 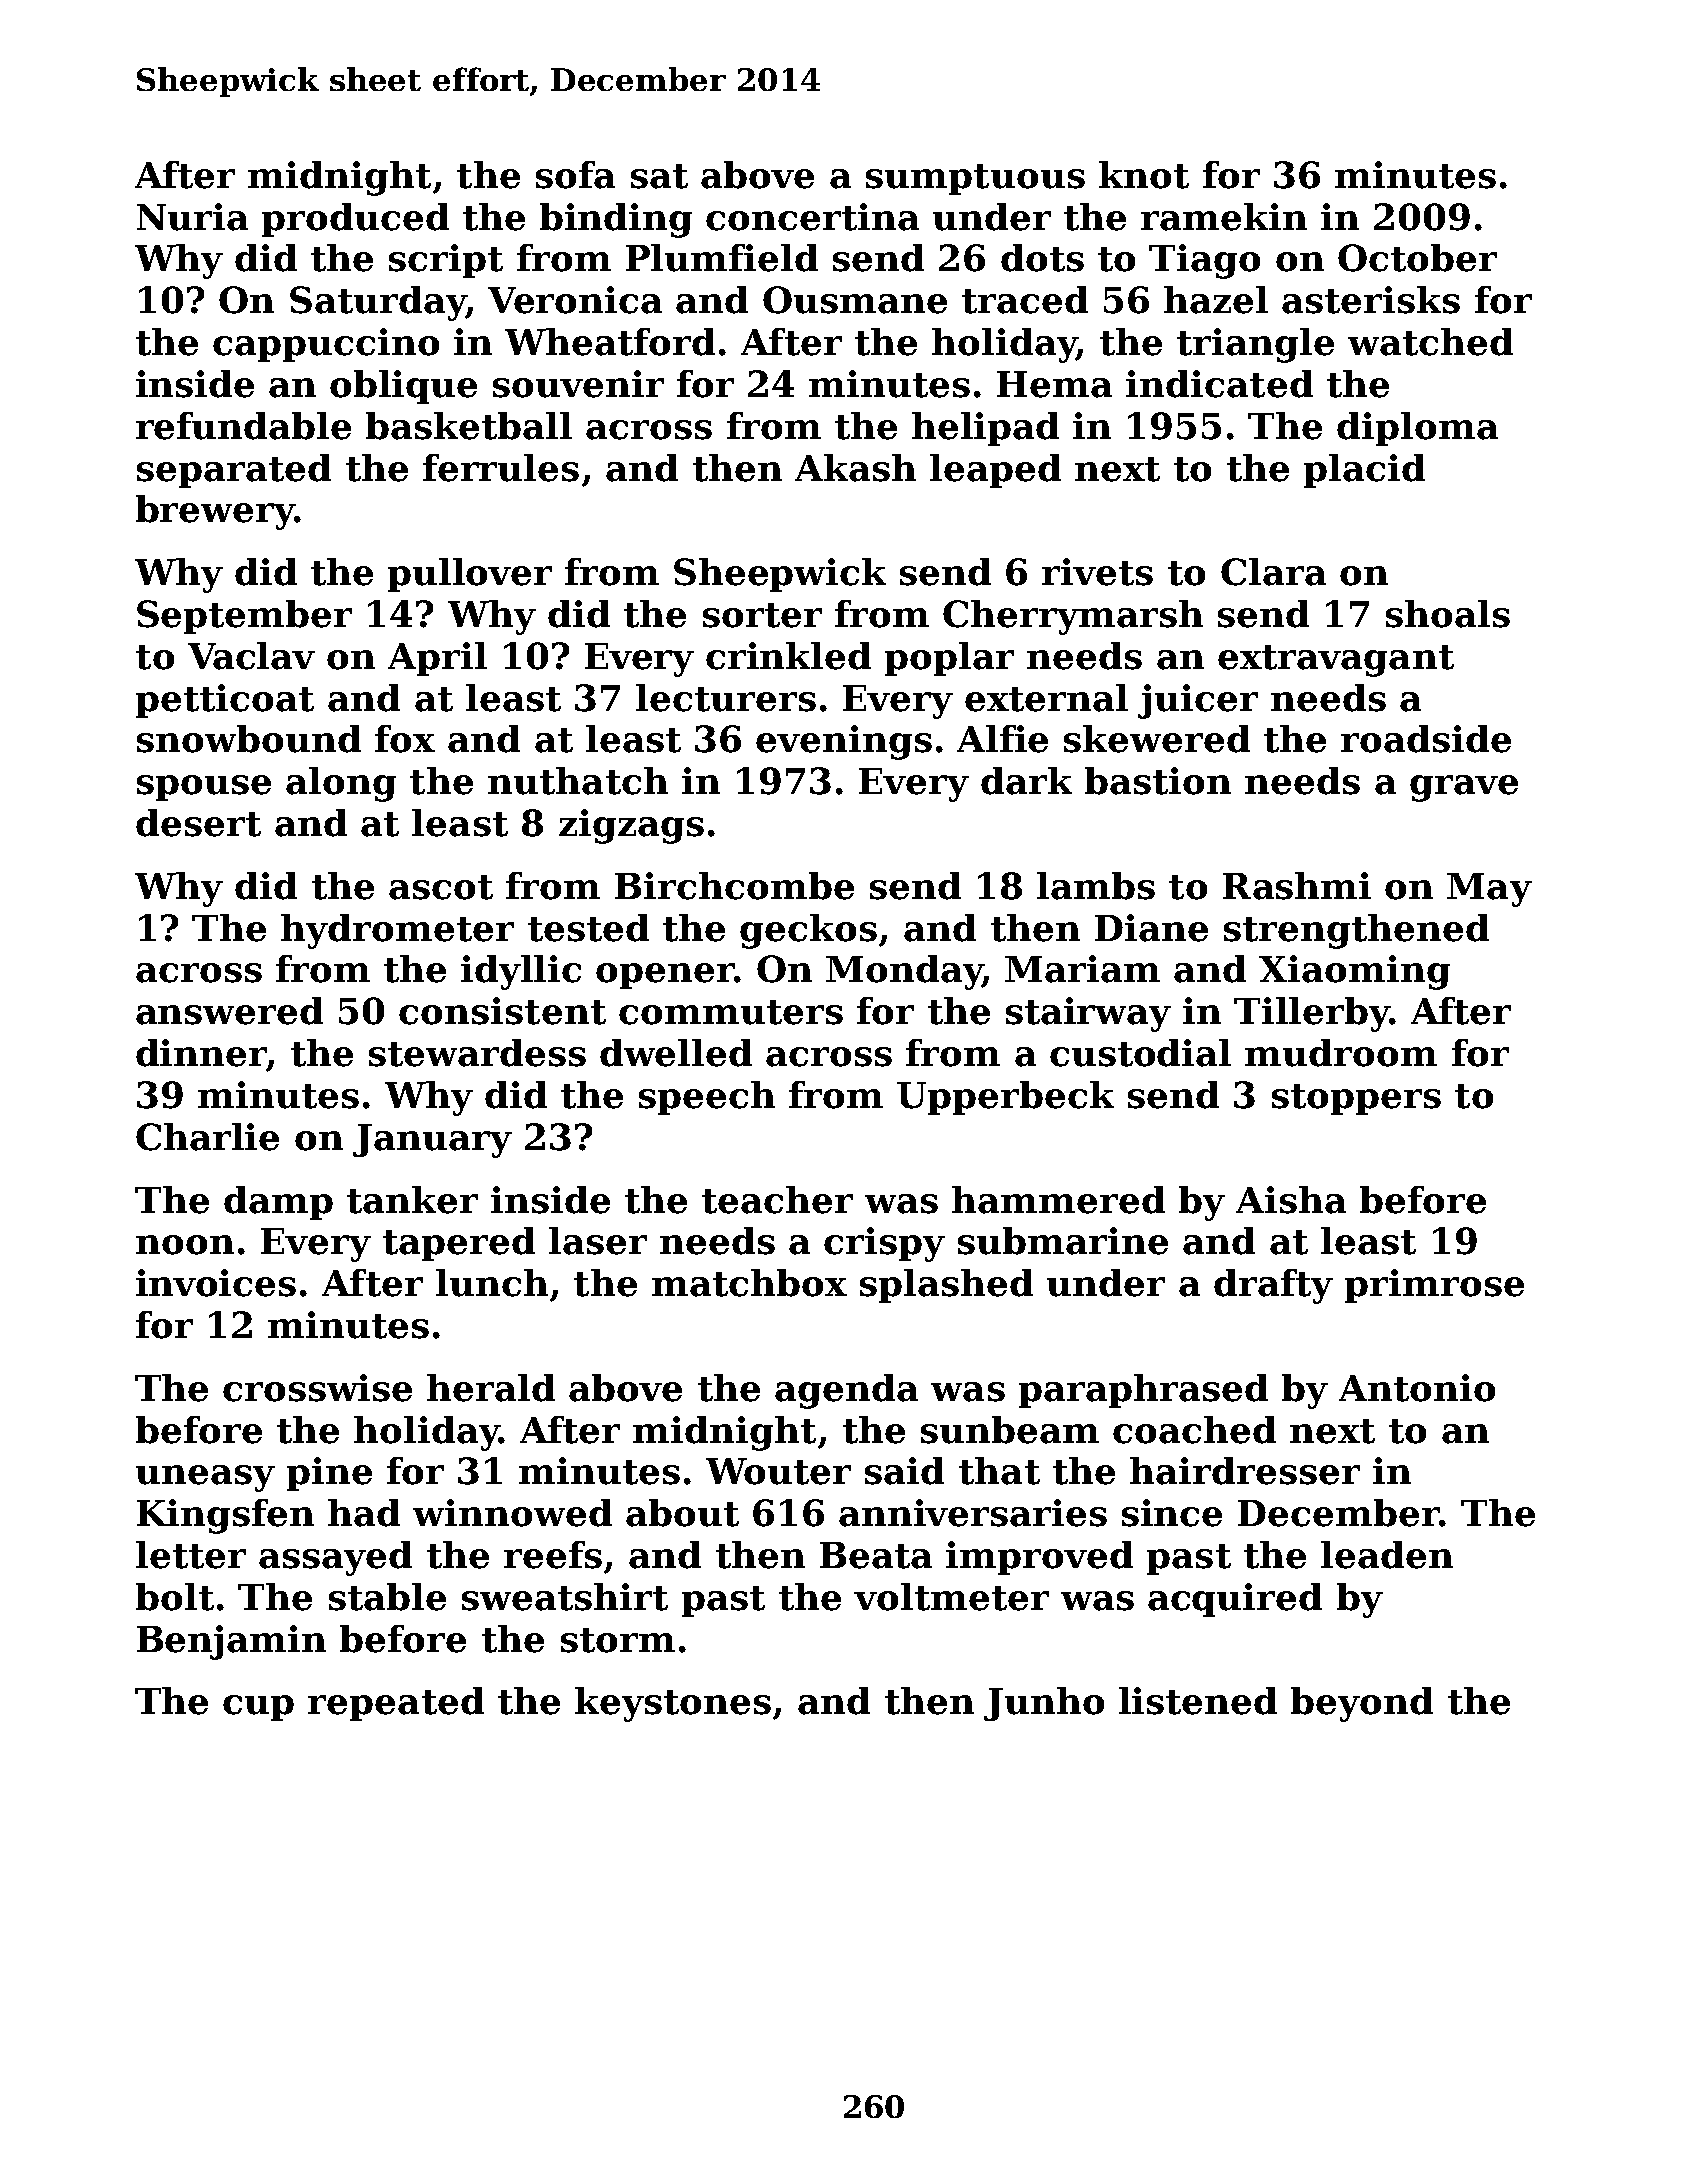 What do you see at coordinates (396, 1704) in the image?
I see `repeated` at bounding box center [396, 1704].
